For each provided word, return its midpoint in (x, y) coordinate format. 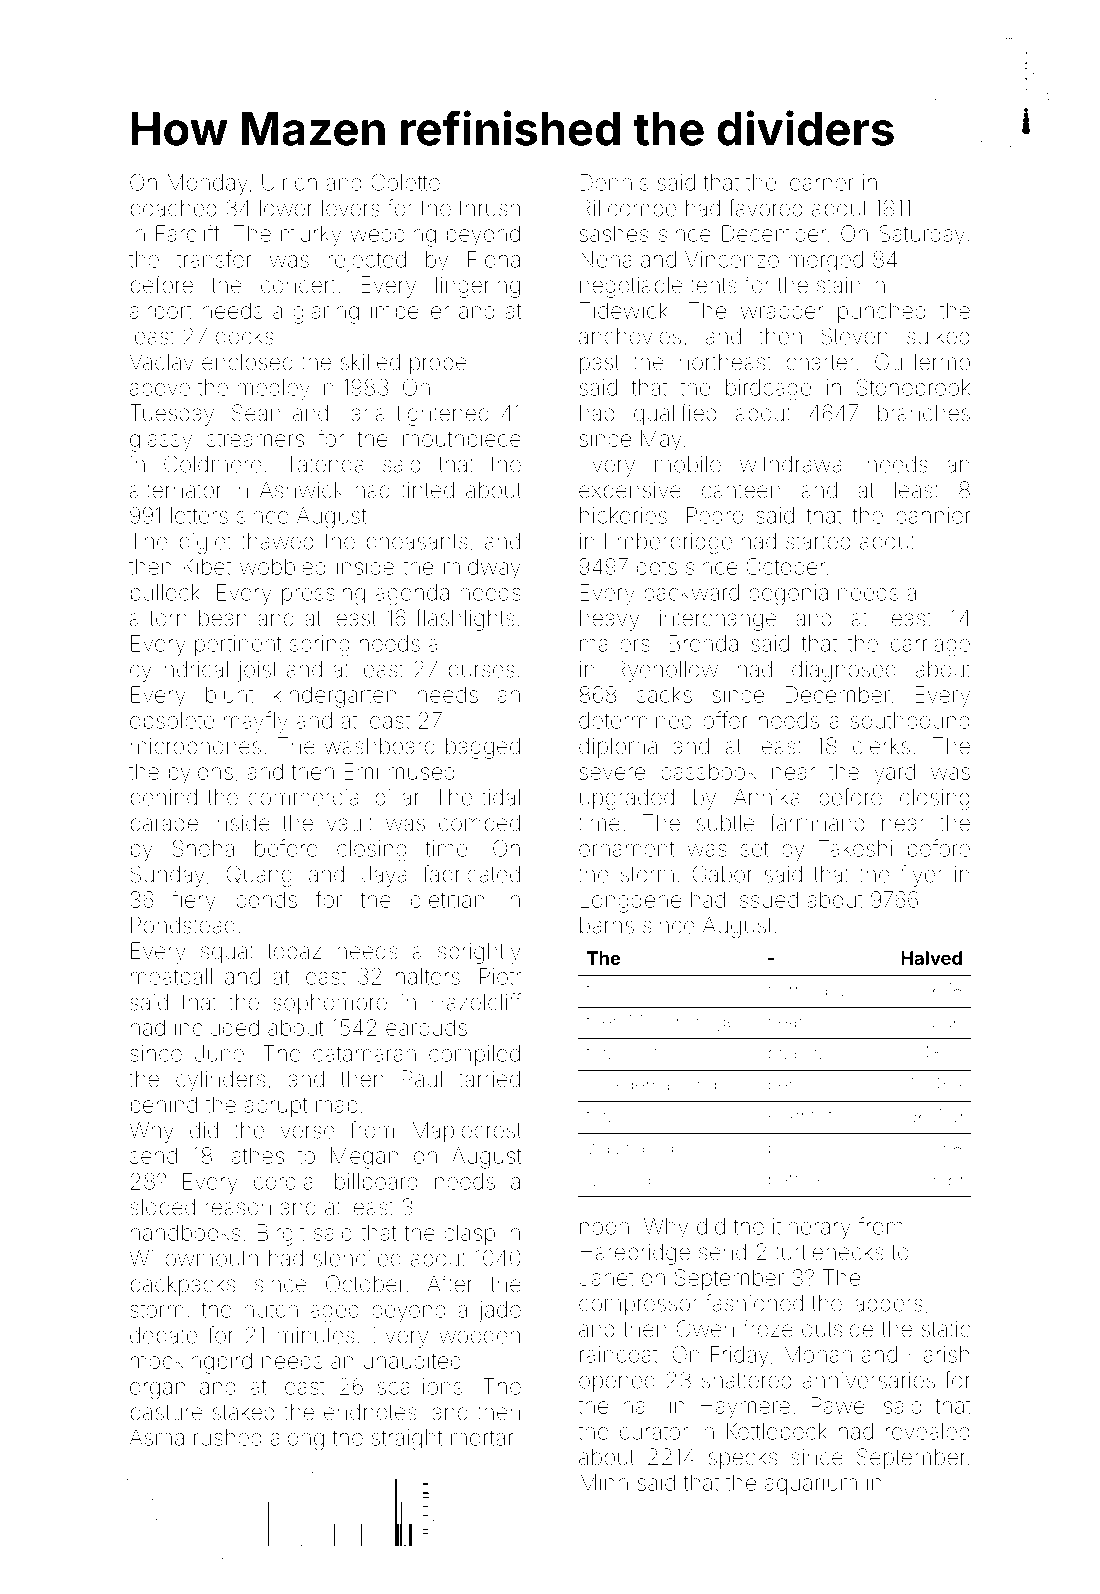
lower (286, 208)
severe (612, 773)
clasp (469, 1234)
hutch (271, 1309)
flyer (921, 876)
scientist (800, 1116)
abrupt (276, 1107)
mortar (482, 1438)
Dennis (614, 182)
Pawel (840, 1405)
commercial (305, 797)
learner (820, 182)
